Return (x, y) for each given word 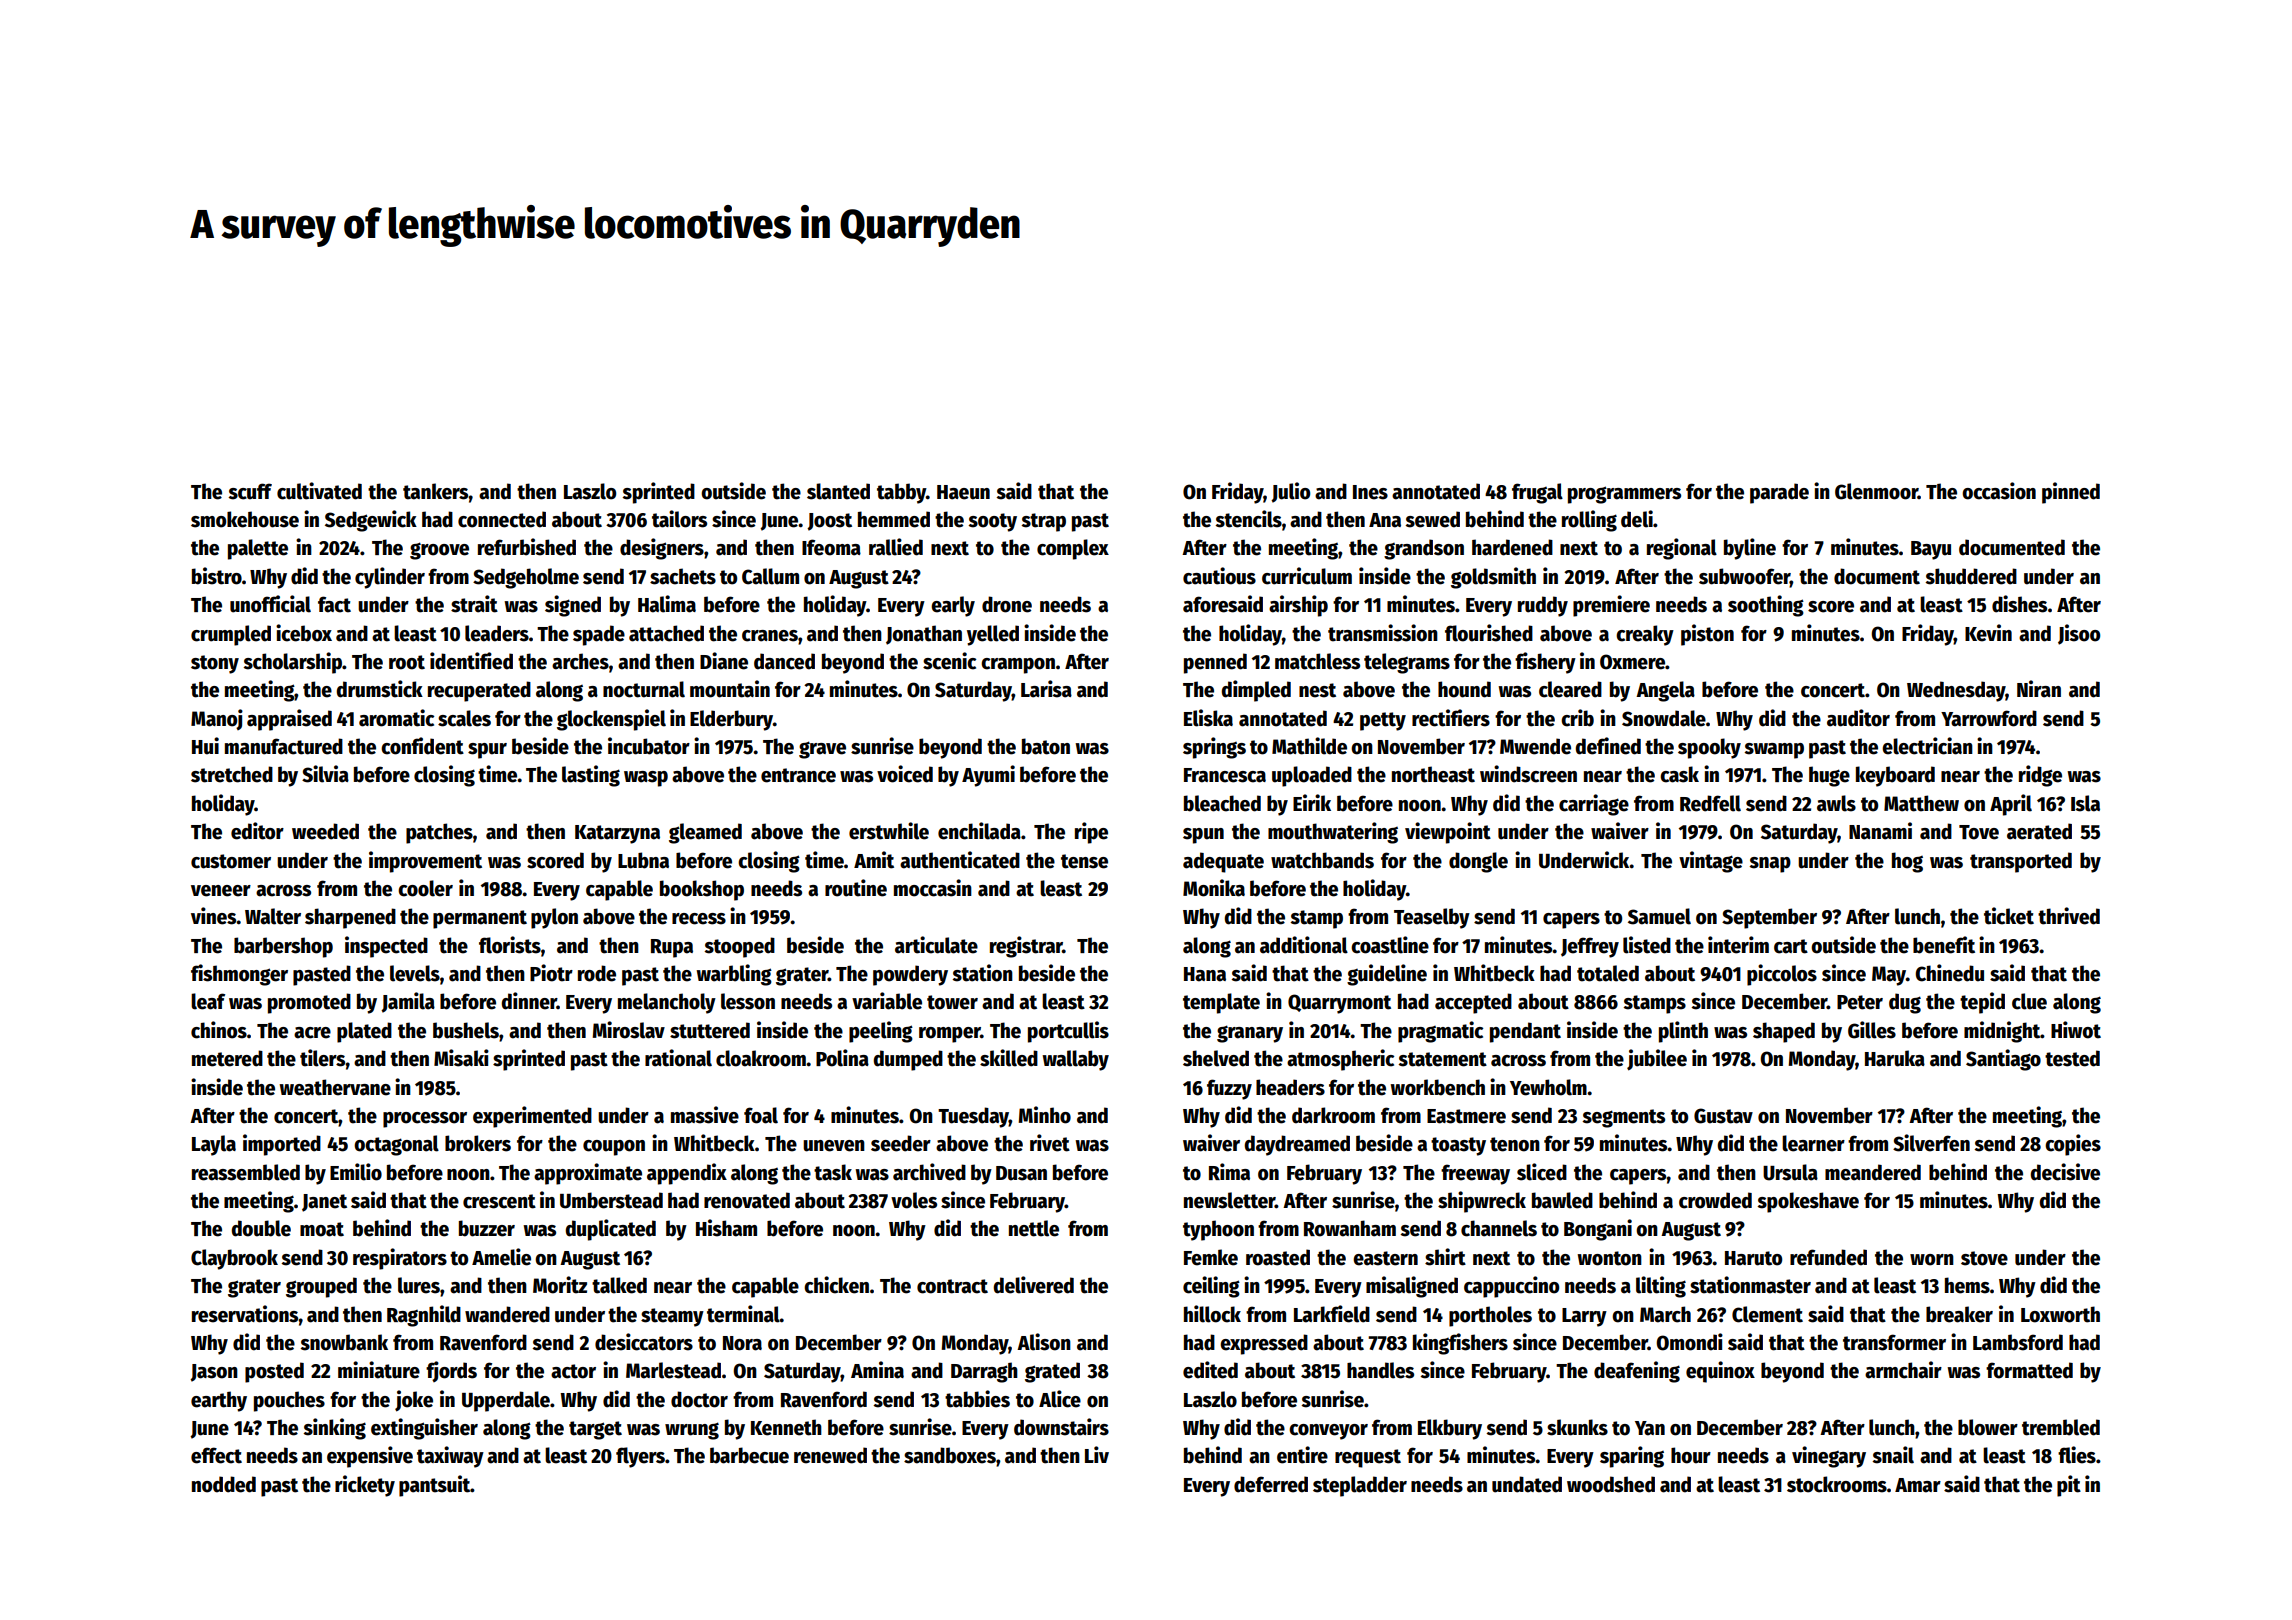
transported (2021, 862)
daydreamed (1297, 1145)
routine (856, 888)
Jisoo (2079, 634)
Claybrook (234, 1259)
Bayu (1931, 550)
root (407, 662)
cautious (1219, 576)
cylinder (390, 578)
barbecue (749, 1455)
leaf (208, 1001)
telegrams (1407, 663)
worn (1932, 1260)
